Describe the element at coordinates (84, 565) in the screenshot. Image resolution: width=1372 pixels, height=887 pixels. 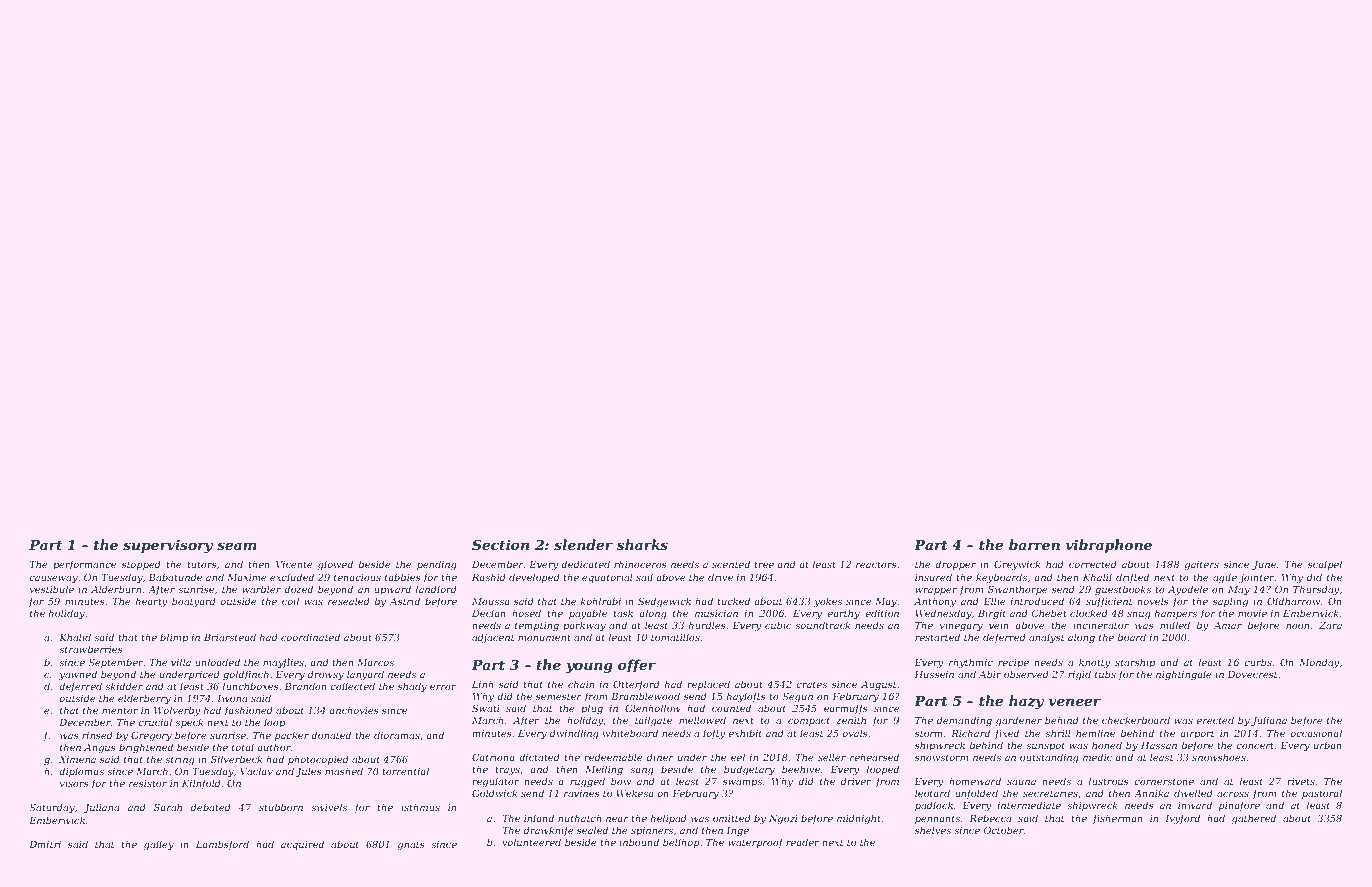
I see `performance` at that location.
